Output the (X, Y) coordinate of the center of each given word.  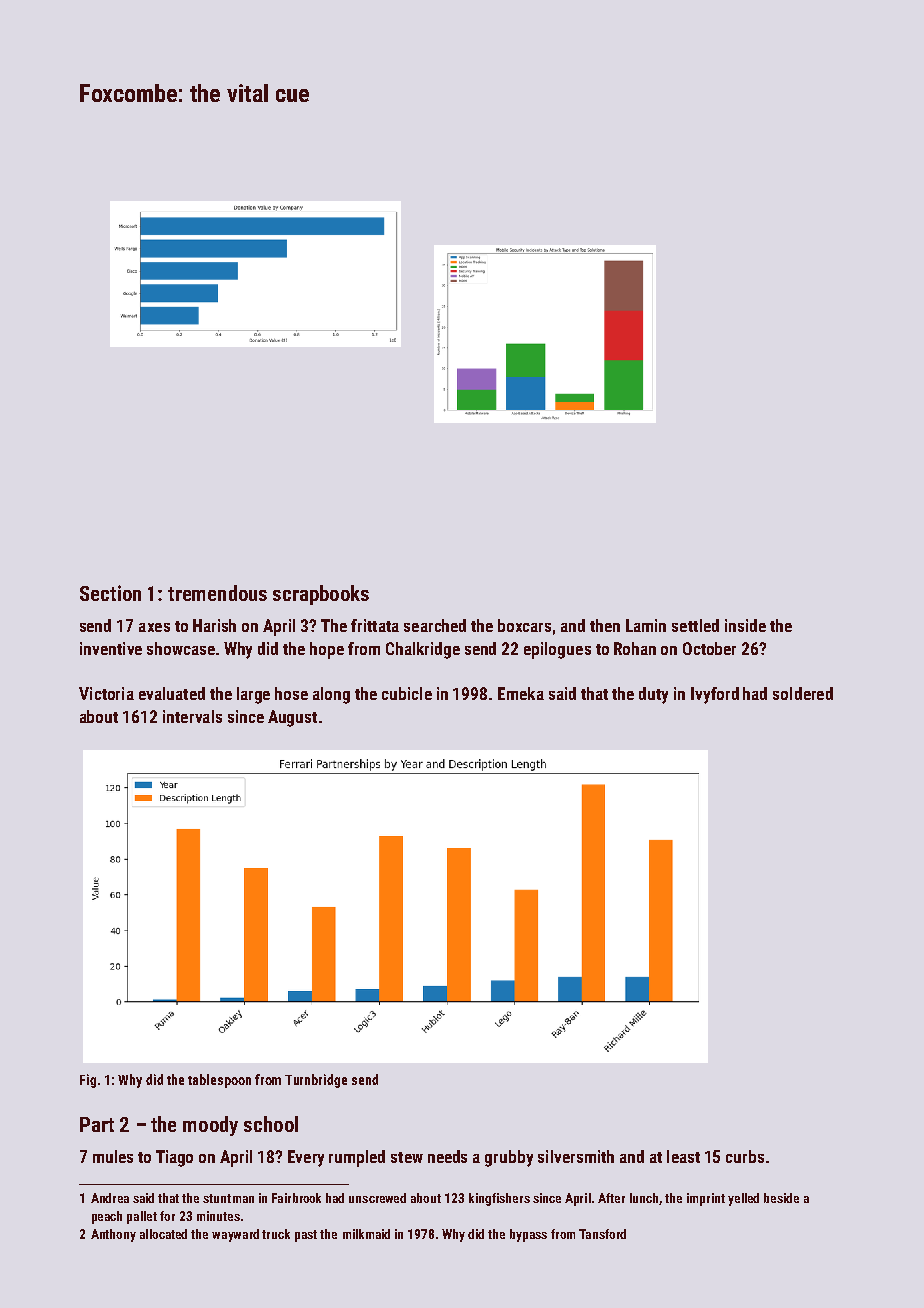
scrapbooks (321, 595)
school (271, 1124)
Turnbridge (316, 1081)
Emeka (521, 693)
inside (745, 625)
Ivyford (715, 695)
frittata (375, 625)
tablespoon (219, 1081)
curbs (745, 1156)
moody (210, 1126)
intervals (192, 716)
